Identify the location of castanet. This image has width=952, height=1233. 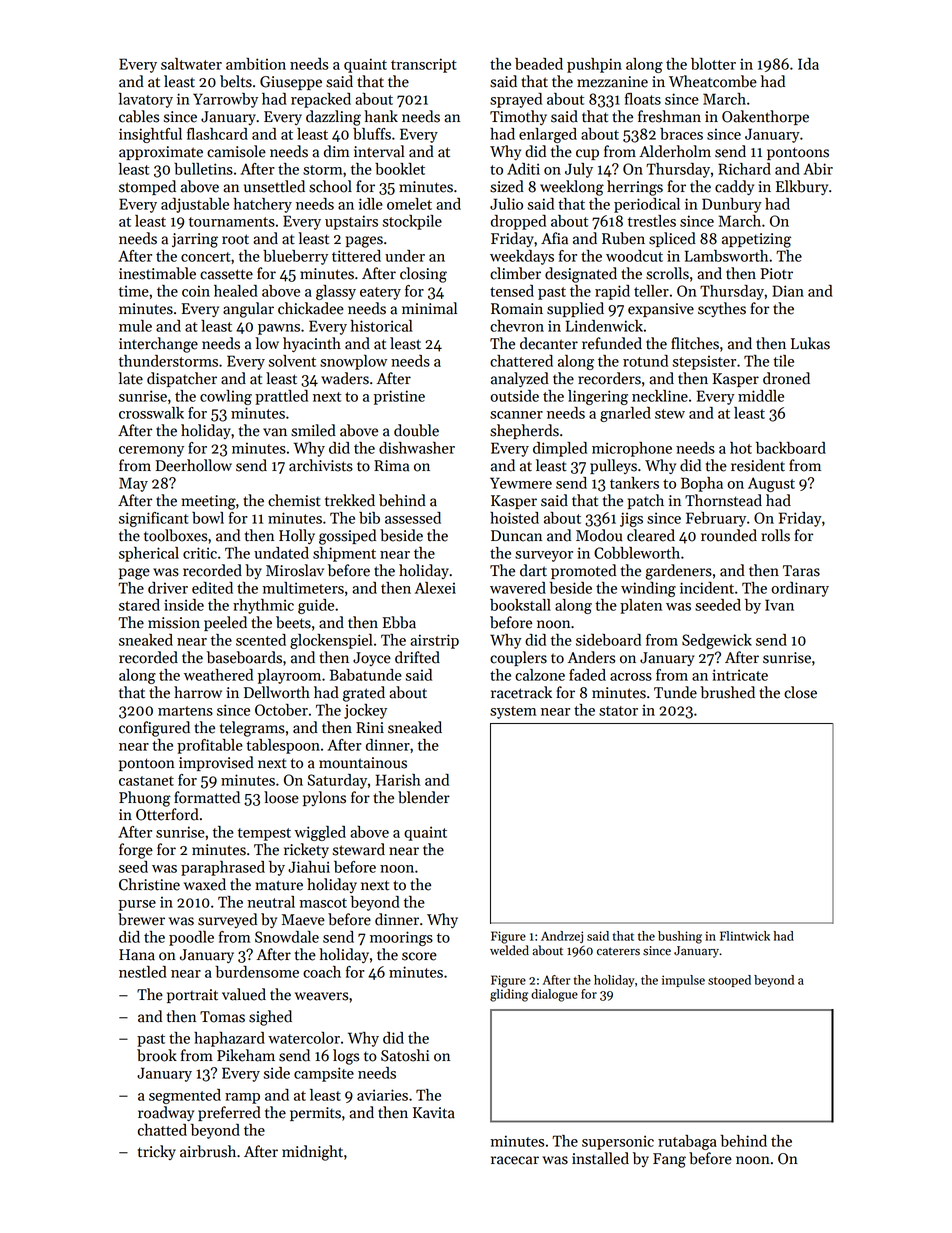
(146, 781).
